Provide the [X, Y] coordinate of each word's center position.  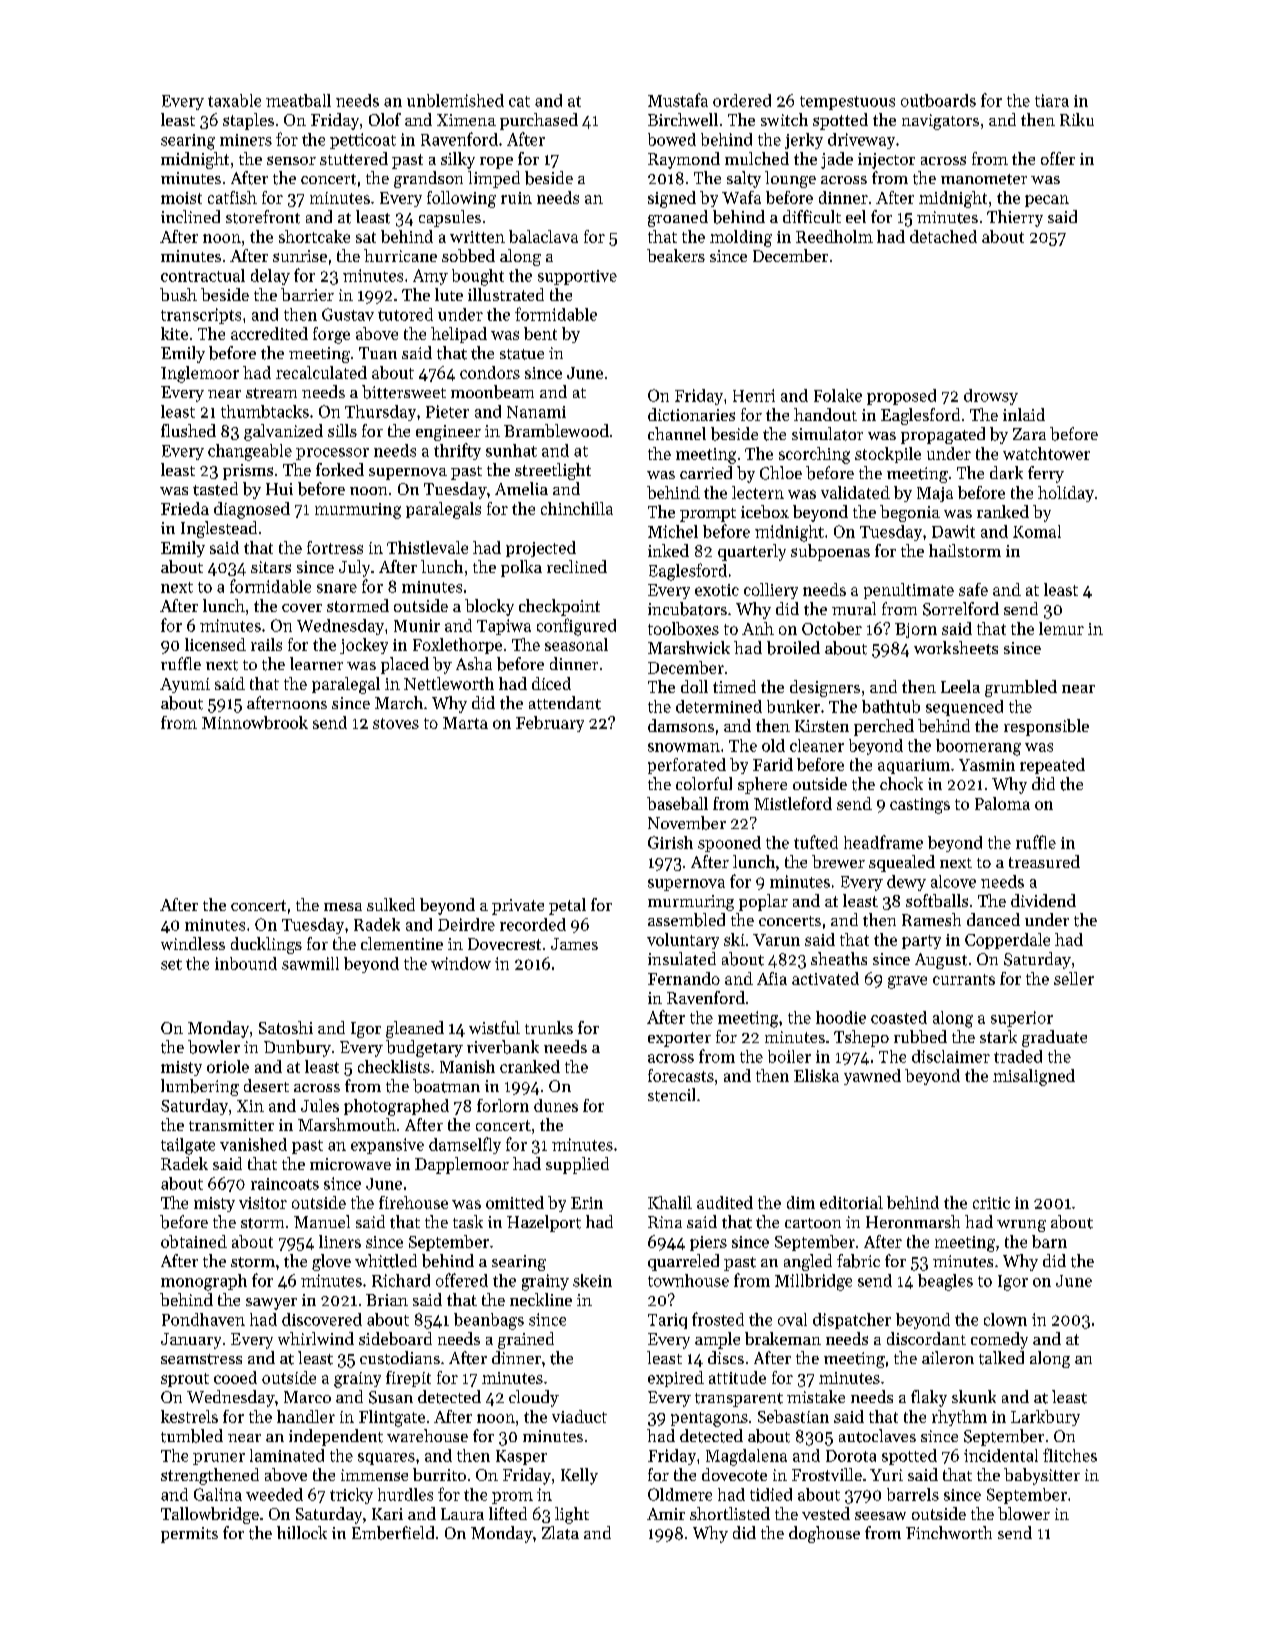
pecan [1047, 201]
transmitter [231, 1125]
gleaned [415, 1029]
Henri [754, 395]
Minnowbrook [255, 722]
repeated [1052, 766]
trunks [549, 1027]
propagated [943, 435]
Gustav [348, 314]
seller [1074, 978]
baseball [677, 803]
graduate [1054, 1038]
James [574, 944]
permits [189, 1535]
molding [741, 238]
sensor [291, 160]
